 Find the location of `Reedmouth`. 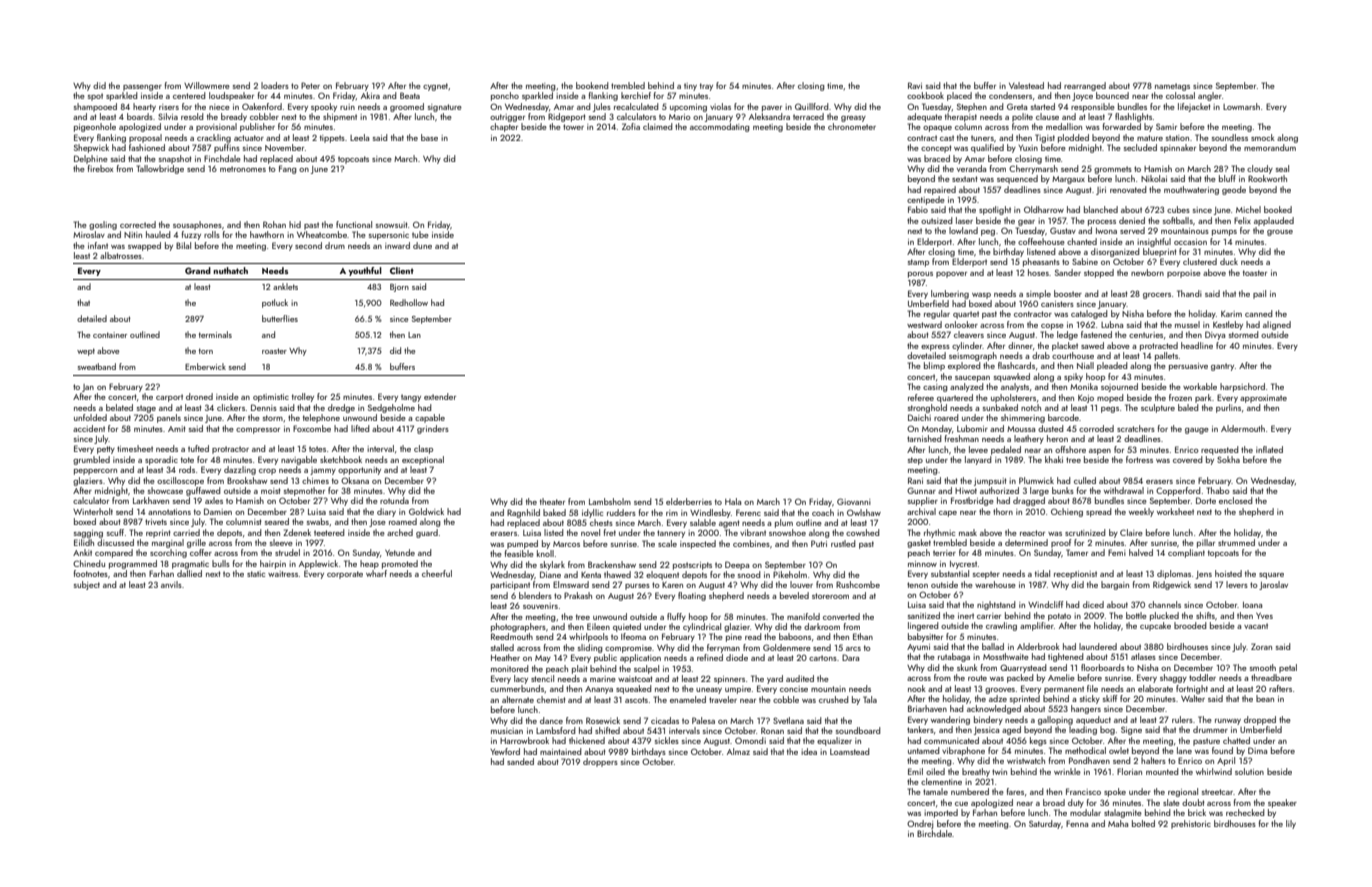

Reedmouth is located at coordinates (512, 636).
